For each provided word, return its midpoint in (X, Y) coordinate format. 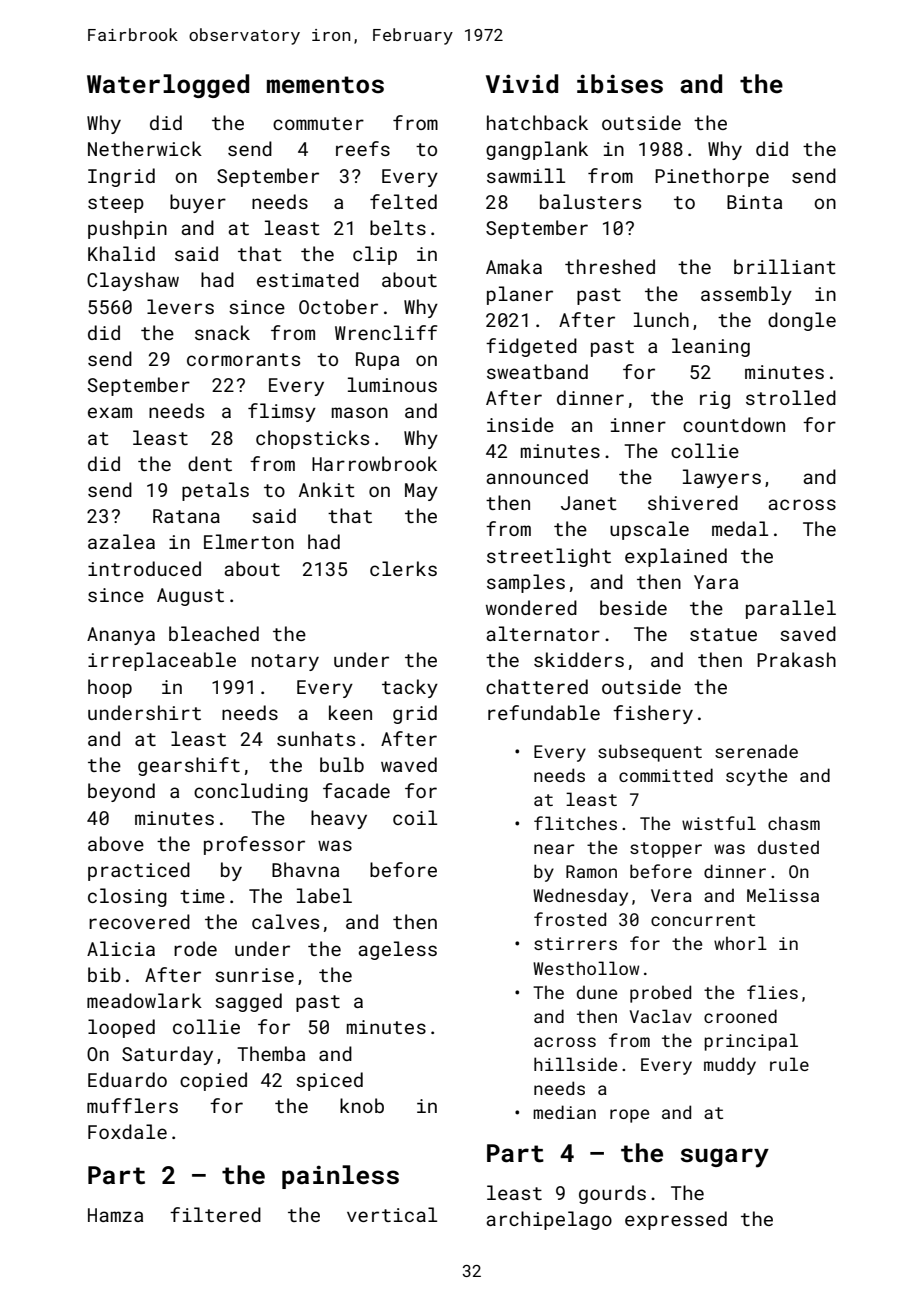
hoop (110, 688)
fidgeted (531, 347)
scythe (756, 777)
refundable (544, 712)
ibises (620, 84)
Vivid (522, 83)
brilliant (785, 266)
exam (110, 412)
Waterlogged (168, 86)
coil (415, 817)
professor (254, 845)
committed (666, 775)
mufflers (132, 1105)
